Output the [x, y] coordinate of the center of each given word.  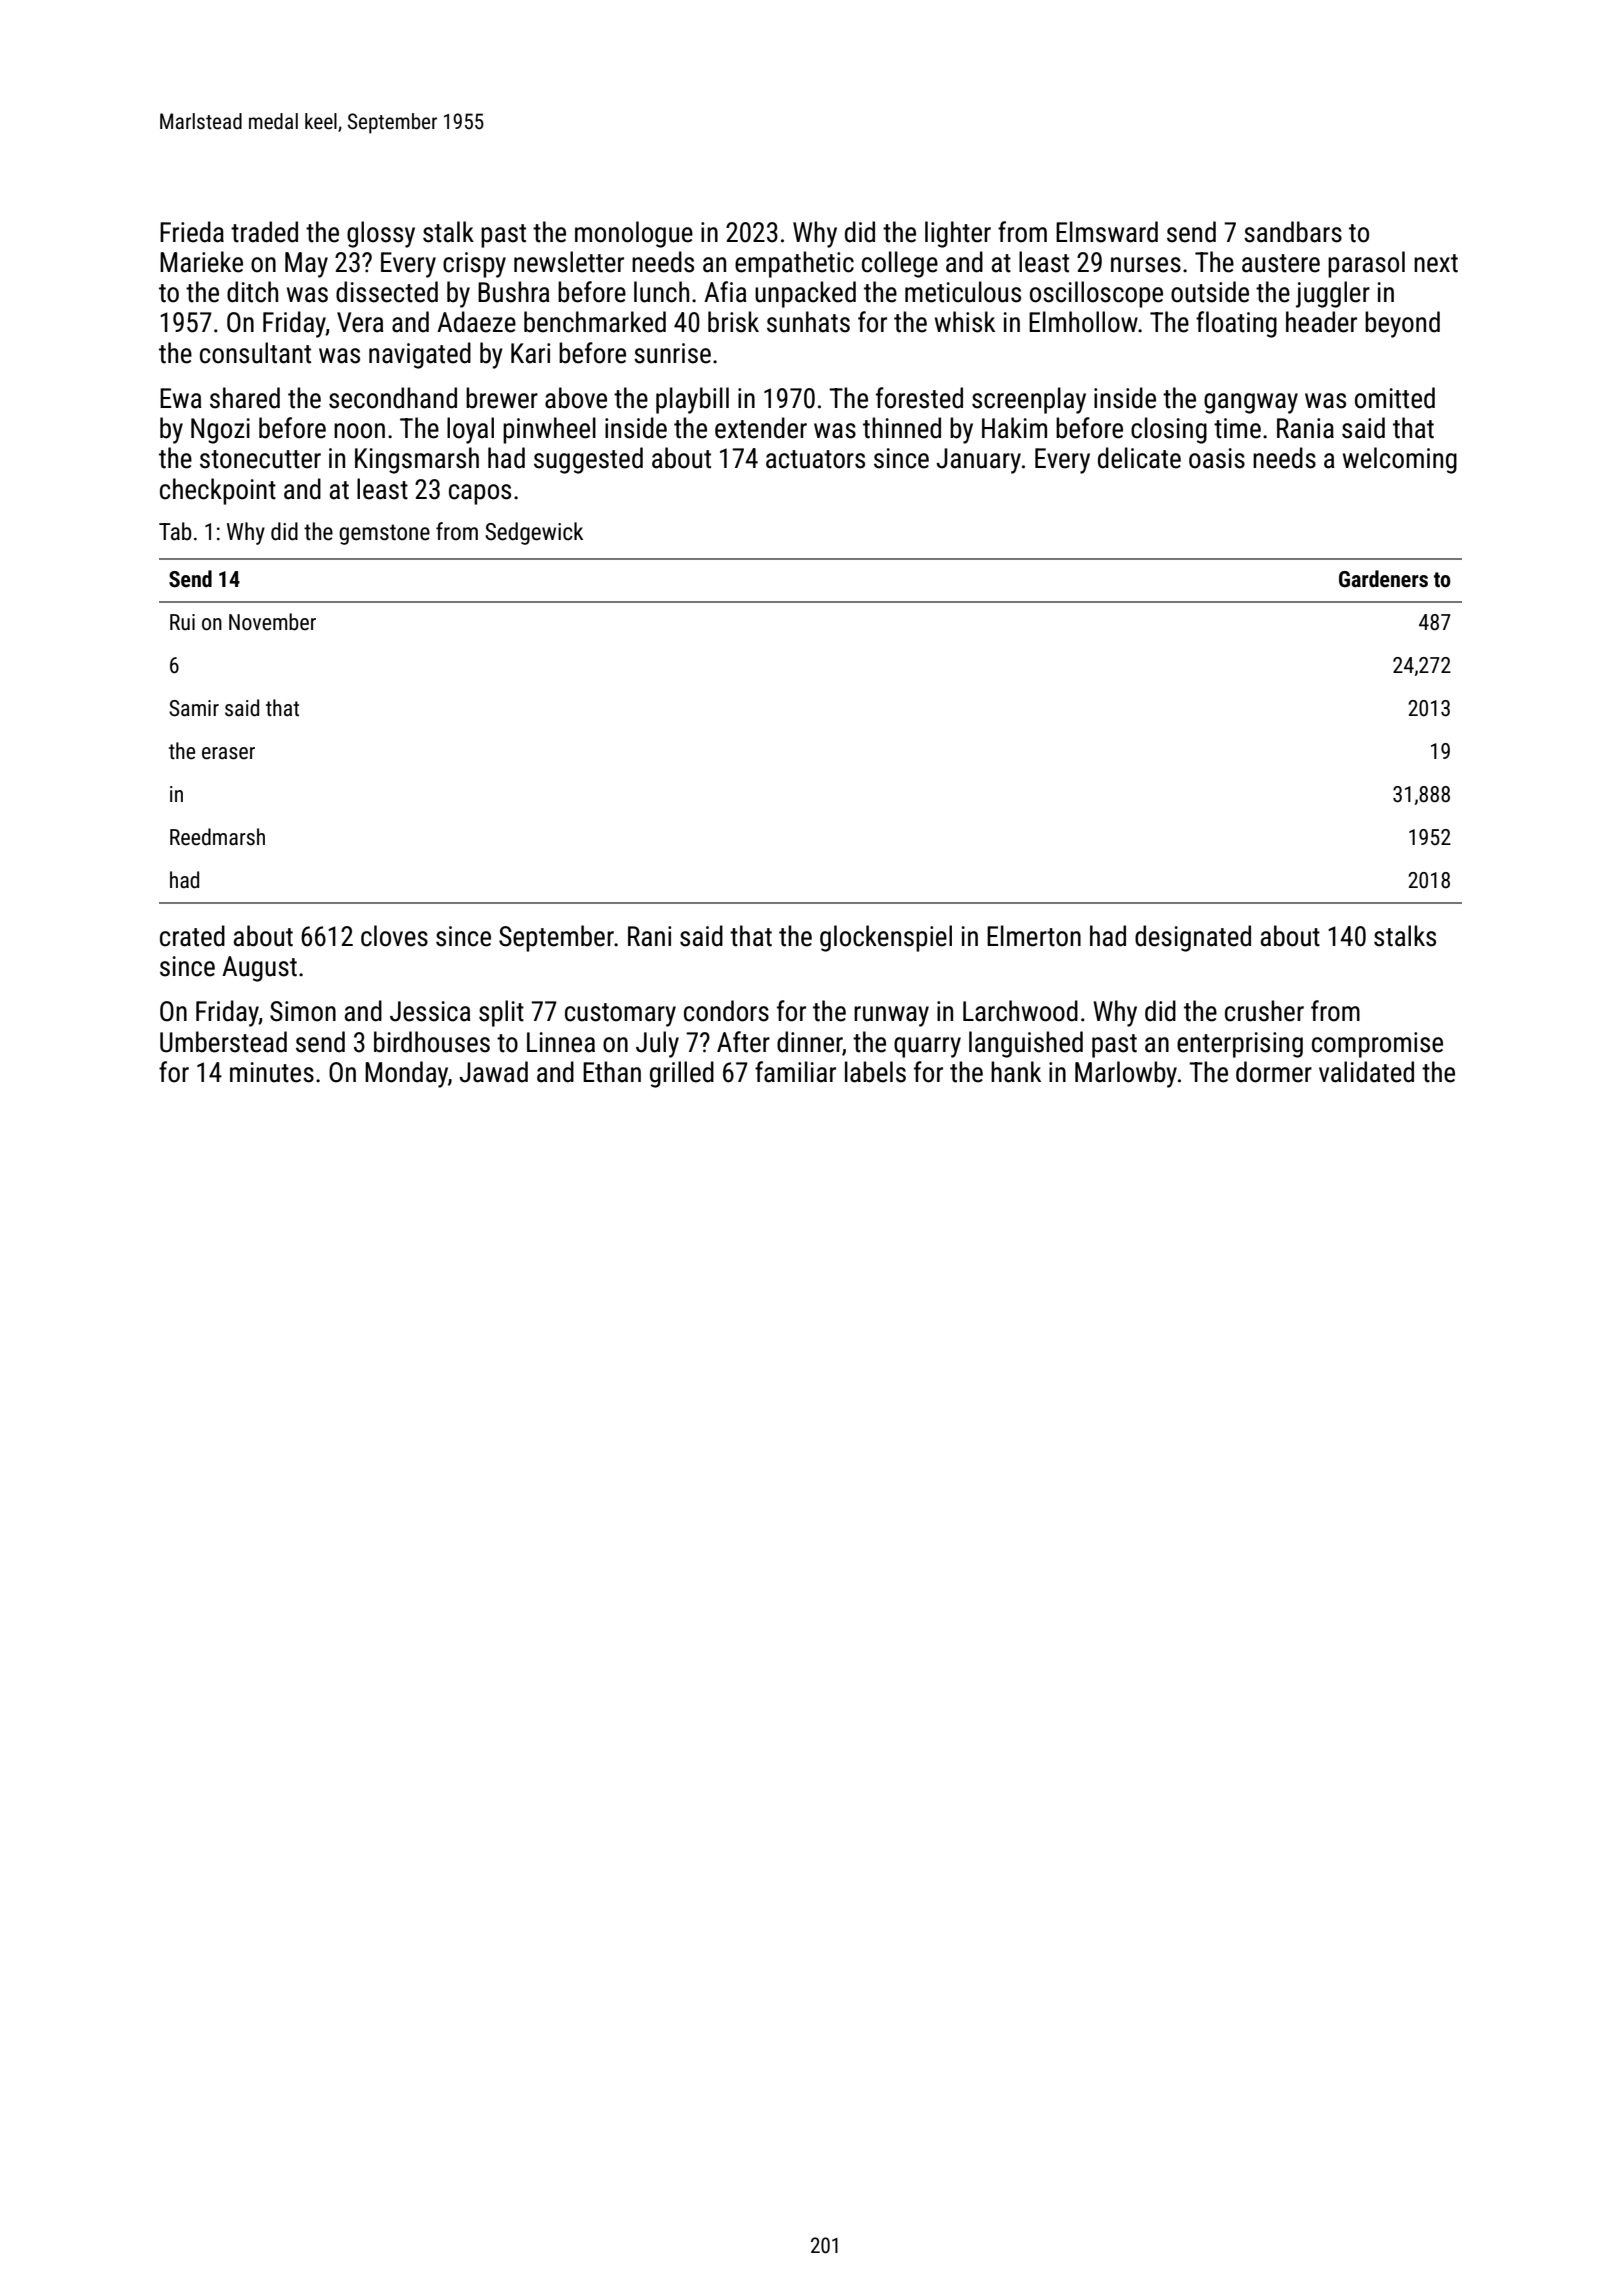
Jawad [493, 1072]
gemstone [384, 534]
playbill [692, 400]
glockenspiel [886, 938]
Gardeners [1383, 579]
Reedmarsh [217, 837]
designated [1193, 938]
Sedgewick [534, 533]
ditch [252, 292]
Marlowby [1126, 1074]
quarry [927, 1047]
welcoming [1400, 460]
